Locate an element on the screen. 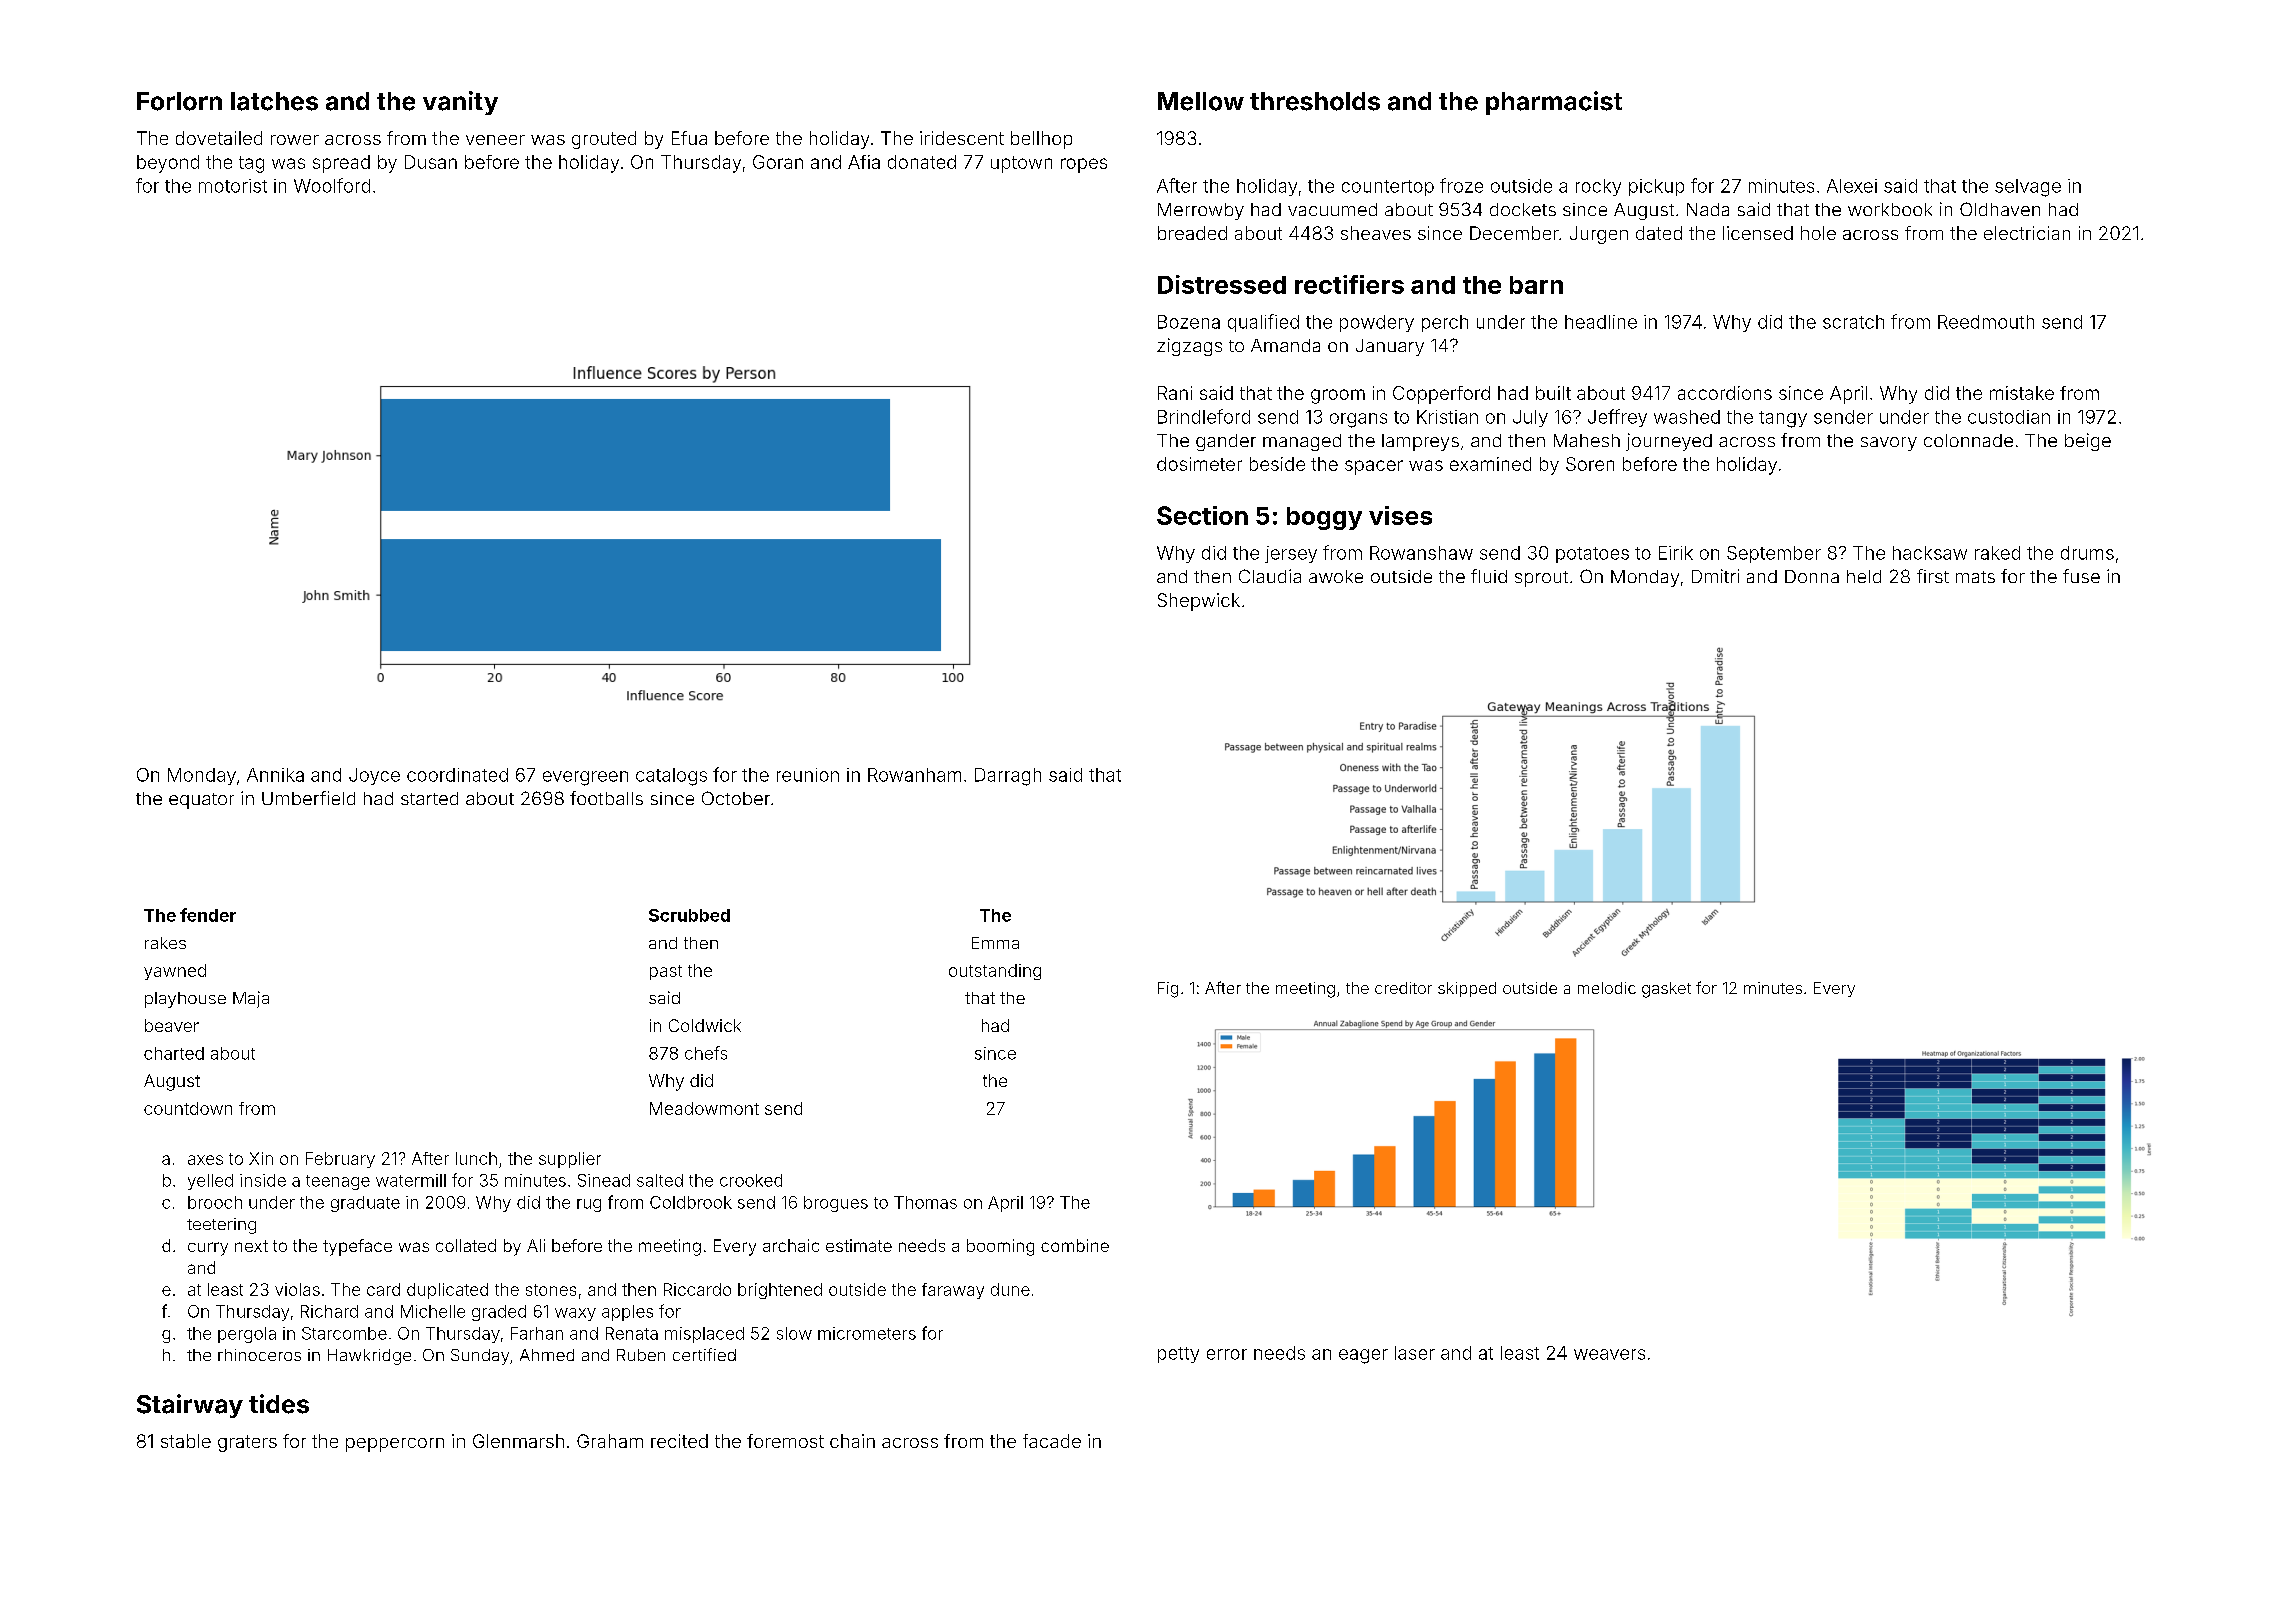 The width and height of the screenshot is (2282, 1614). held is located at coordinates (1864, 576).
